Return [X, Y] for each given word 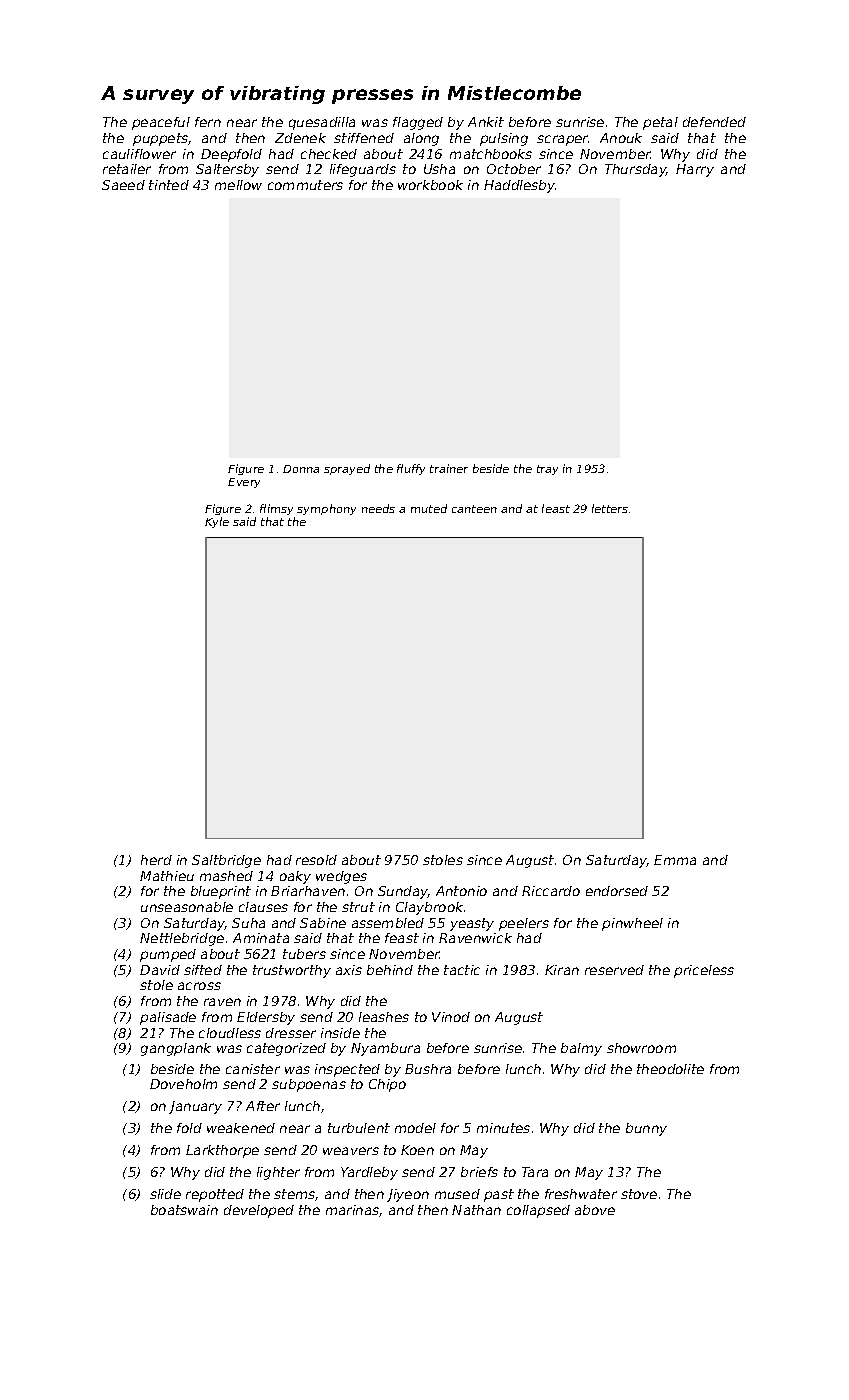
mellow [238, 185]
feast [402, 938]
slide [165, 1194]
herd [156, 860]
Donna [301, 469]
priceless [704, 971]
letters [610, 508]
